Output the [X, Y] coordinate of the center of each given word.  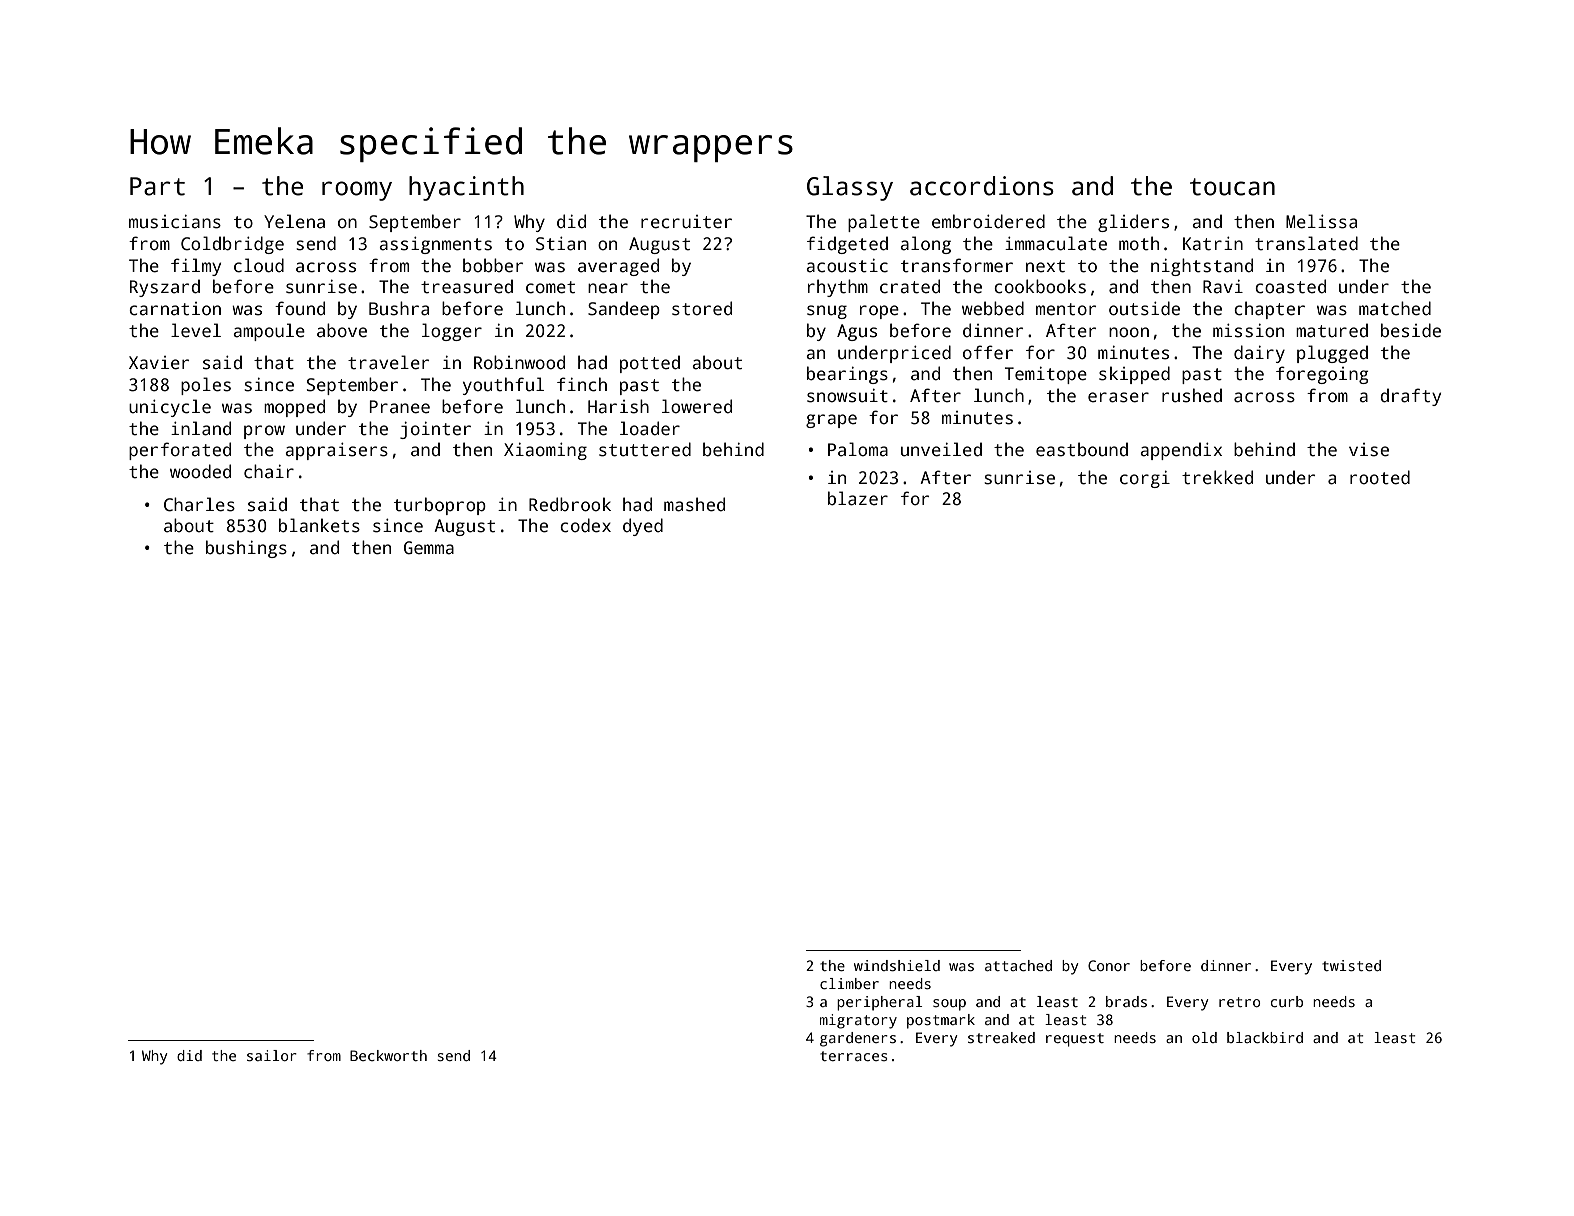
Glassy [850, 188]
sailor [272, 1055]
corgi [1145, 479]
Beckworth [388, 1055]
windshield [897, 965]
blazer [858, 498]
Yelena [294, 221]
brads [1126, 1001]
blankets [319, 525]
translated [1306, 243]
